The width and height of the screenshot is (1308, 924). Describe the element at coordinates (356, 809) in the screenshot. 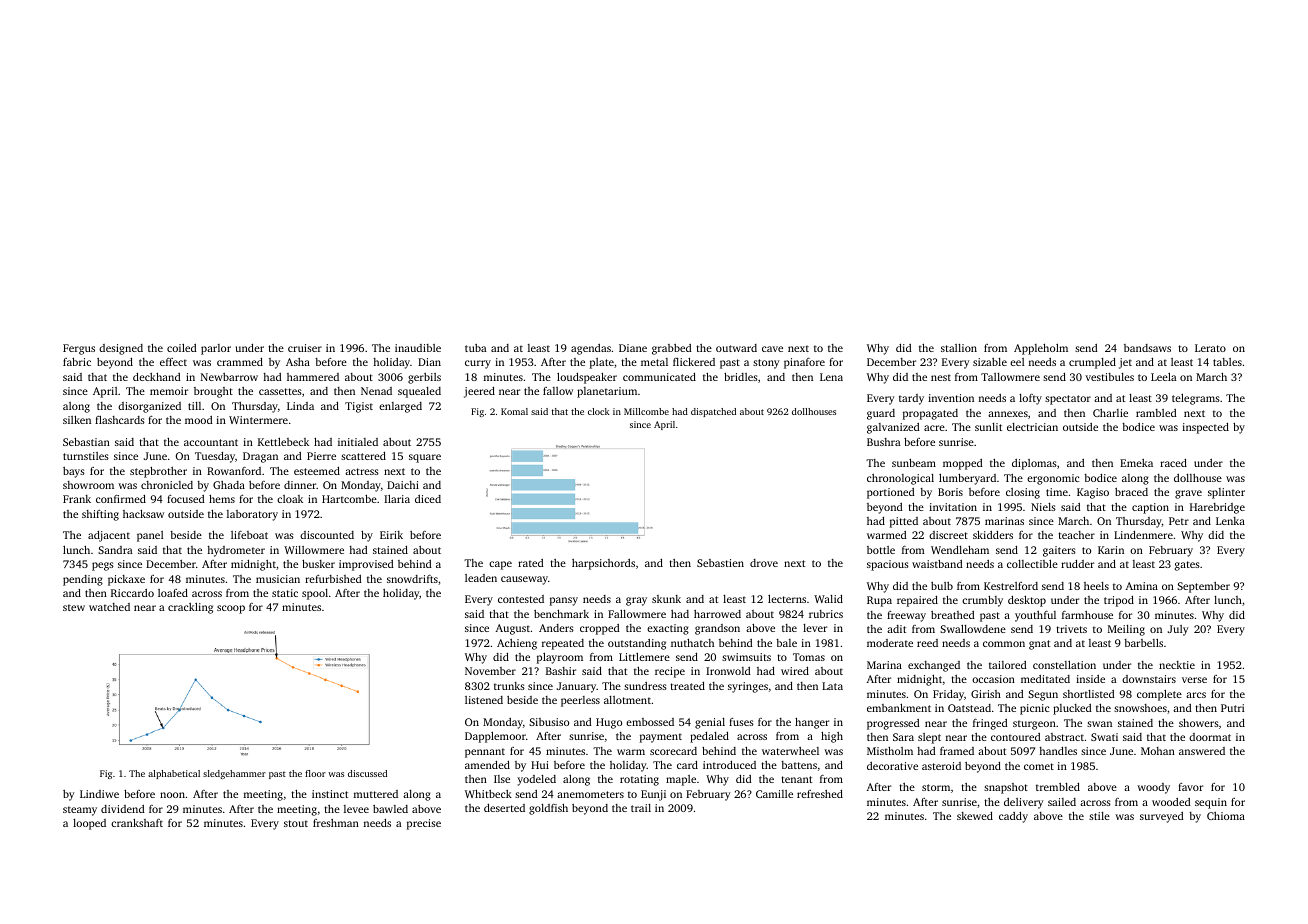

I see `levee` at that location.
